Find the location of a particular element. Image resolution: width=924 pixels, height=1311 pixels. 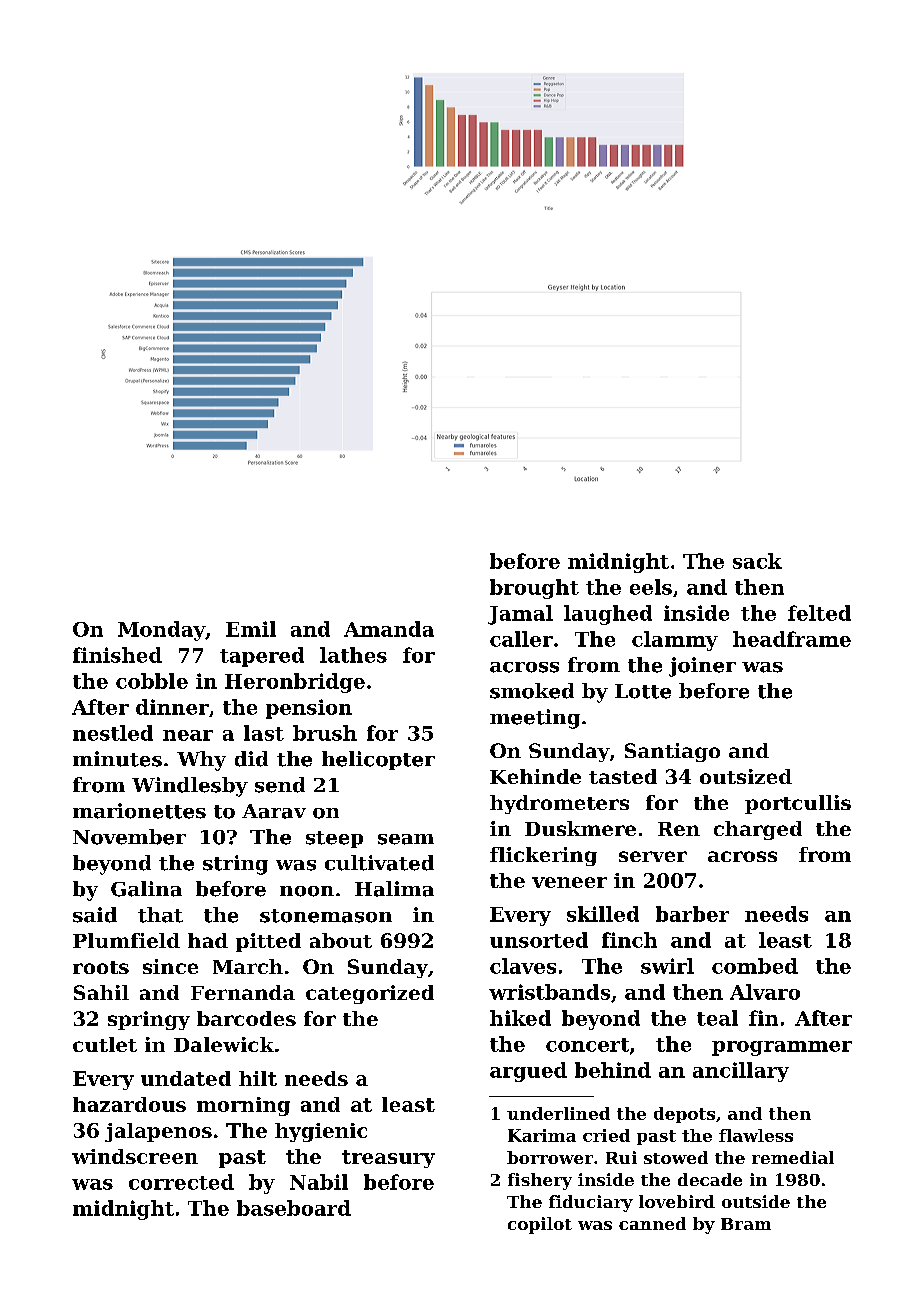

baseboard is located at coordinates (294, 1208).
